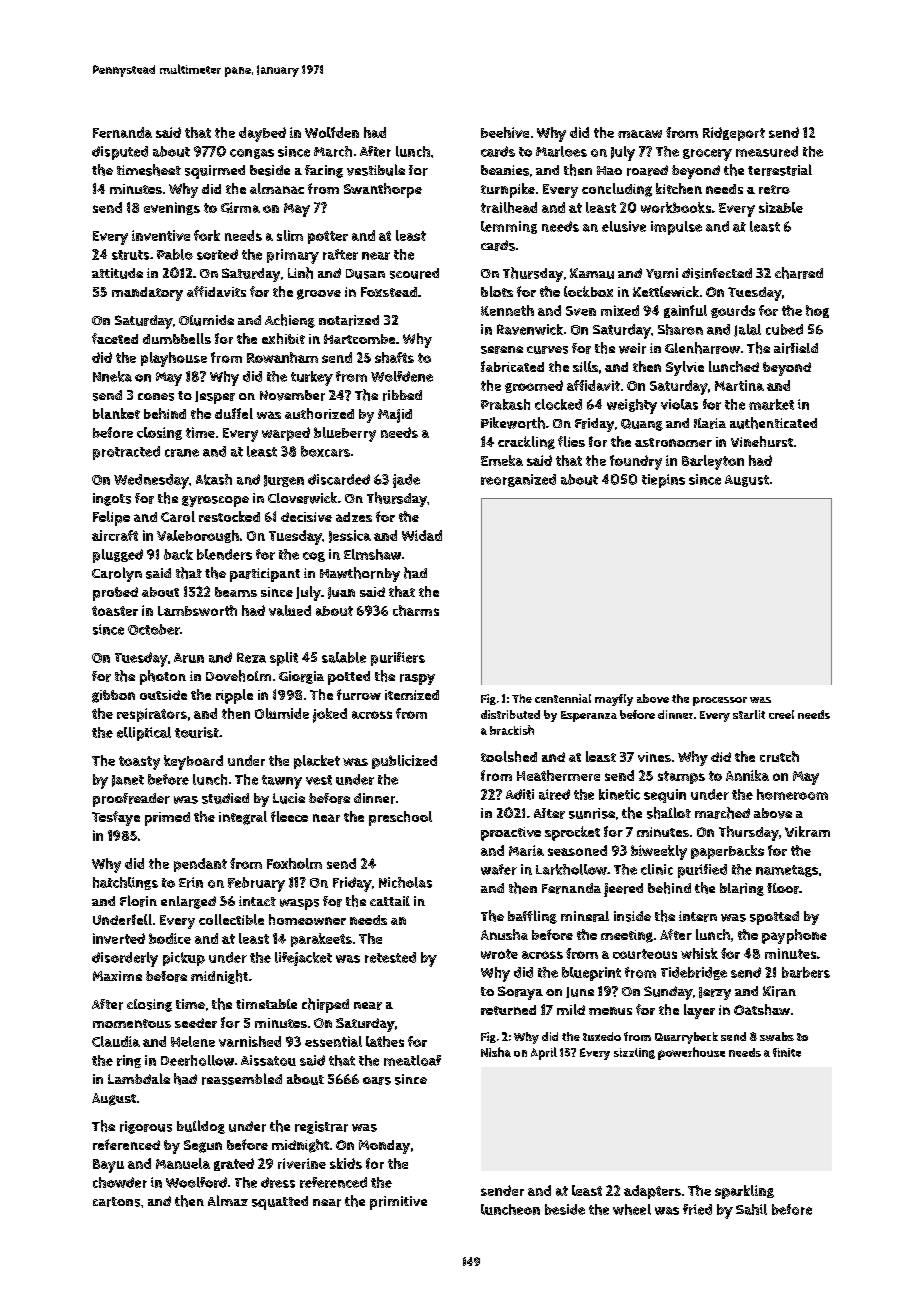 This page has height=1308, width=924. I want to click on warped, so click(286, 434).
